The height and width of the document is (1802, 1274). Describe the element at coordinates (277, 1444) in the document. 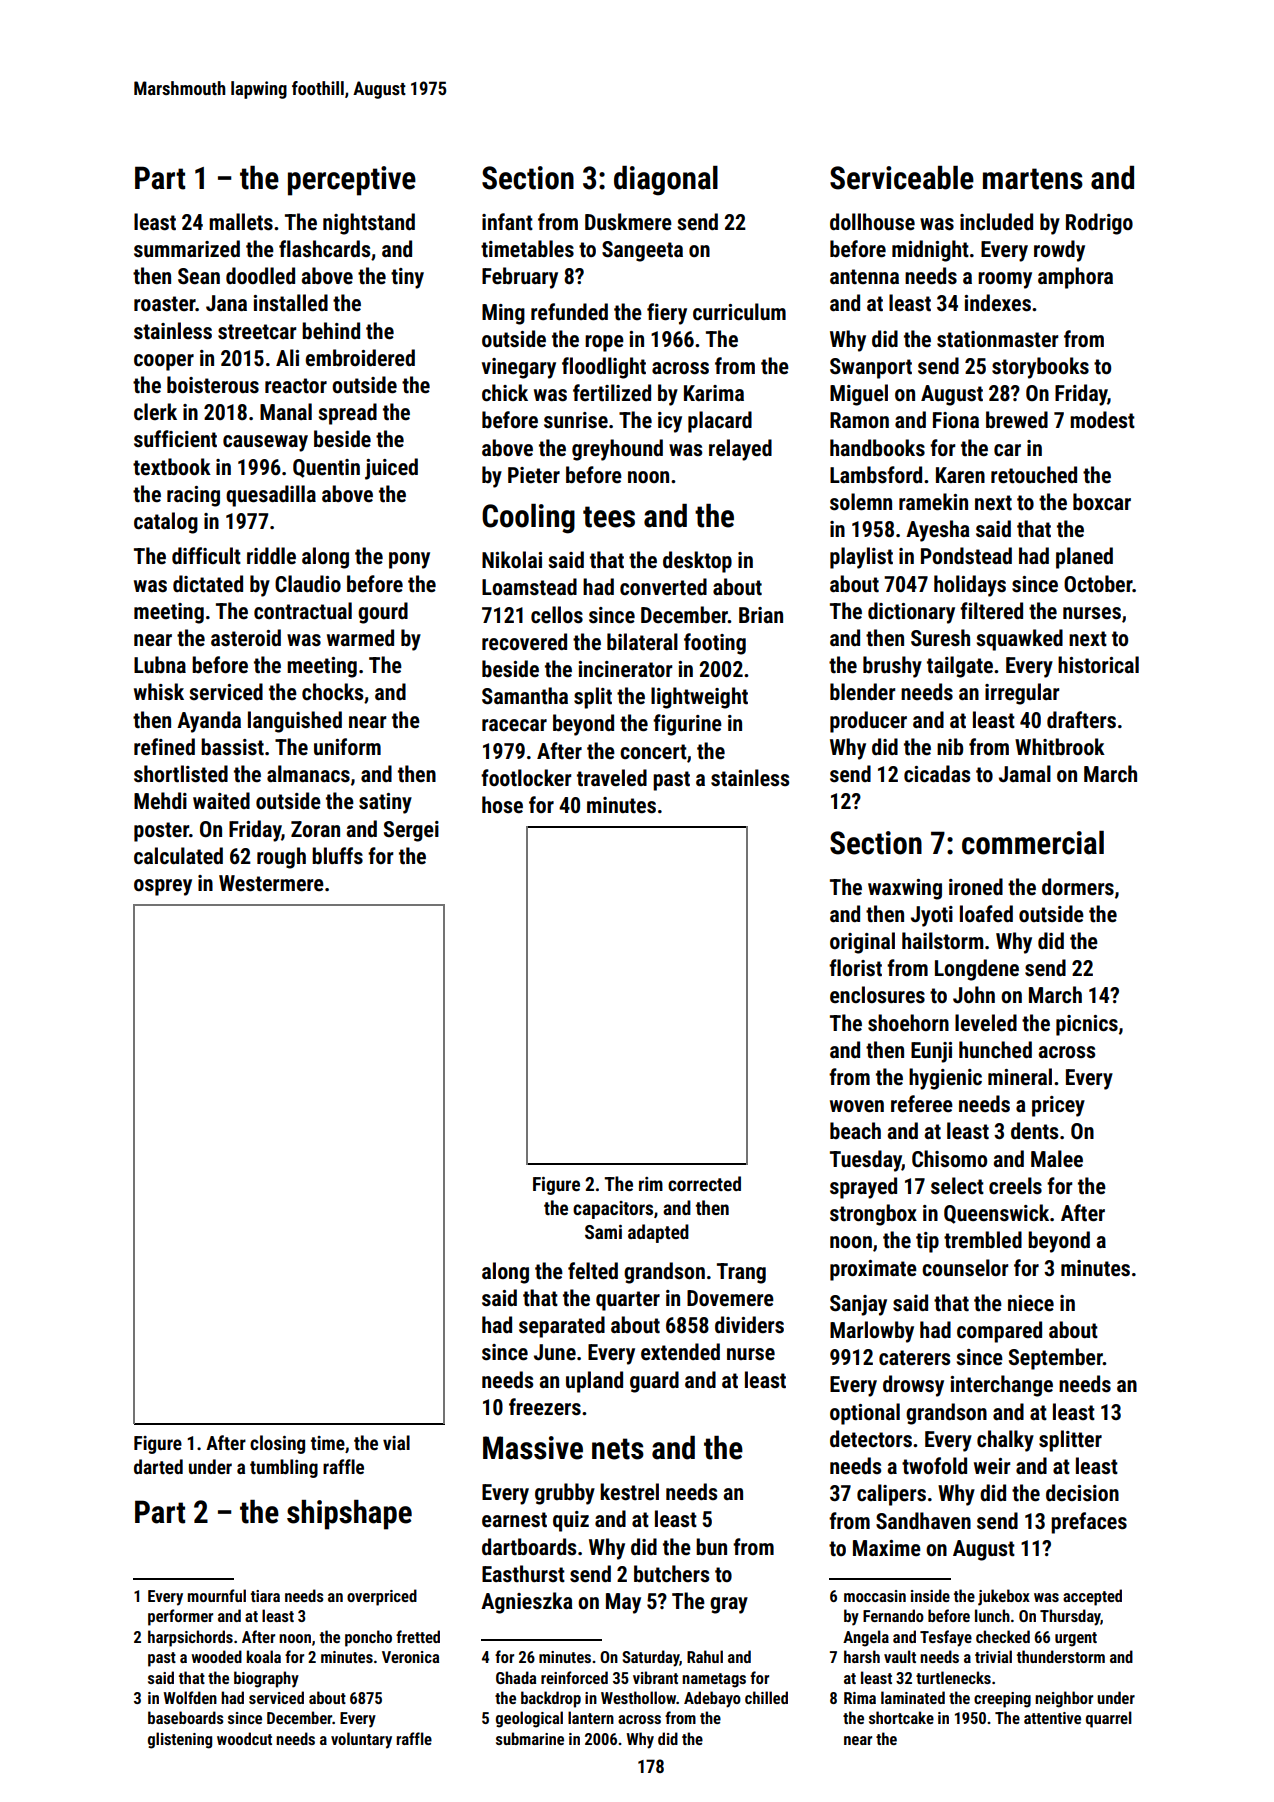

I see `closing` at that location.
